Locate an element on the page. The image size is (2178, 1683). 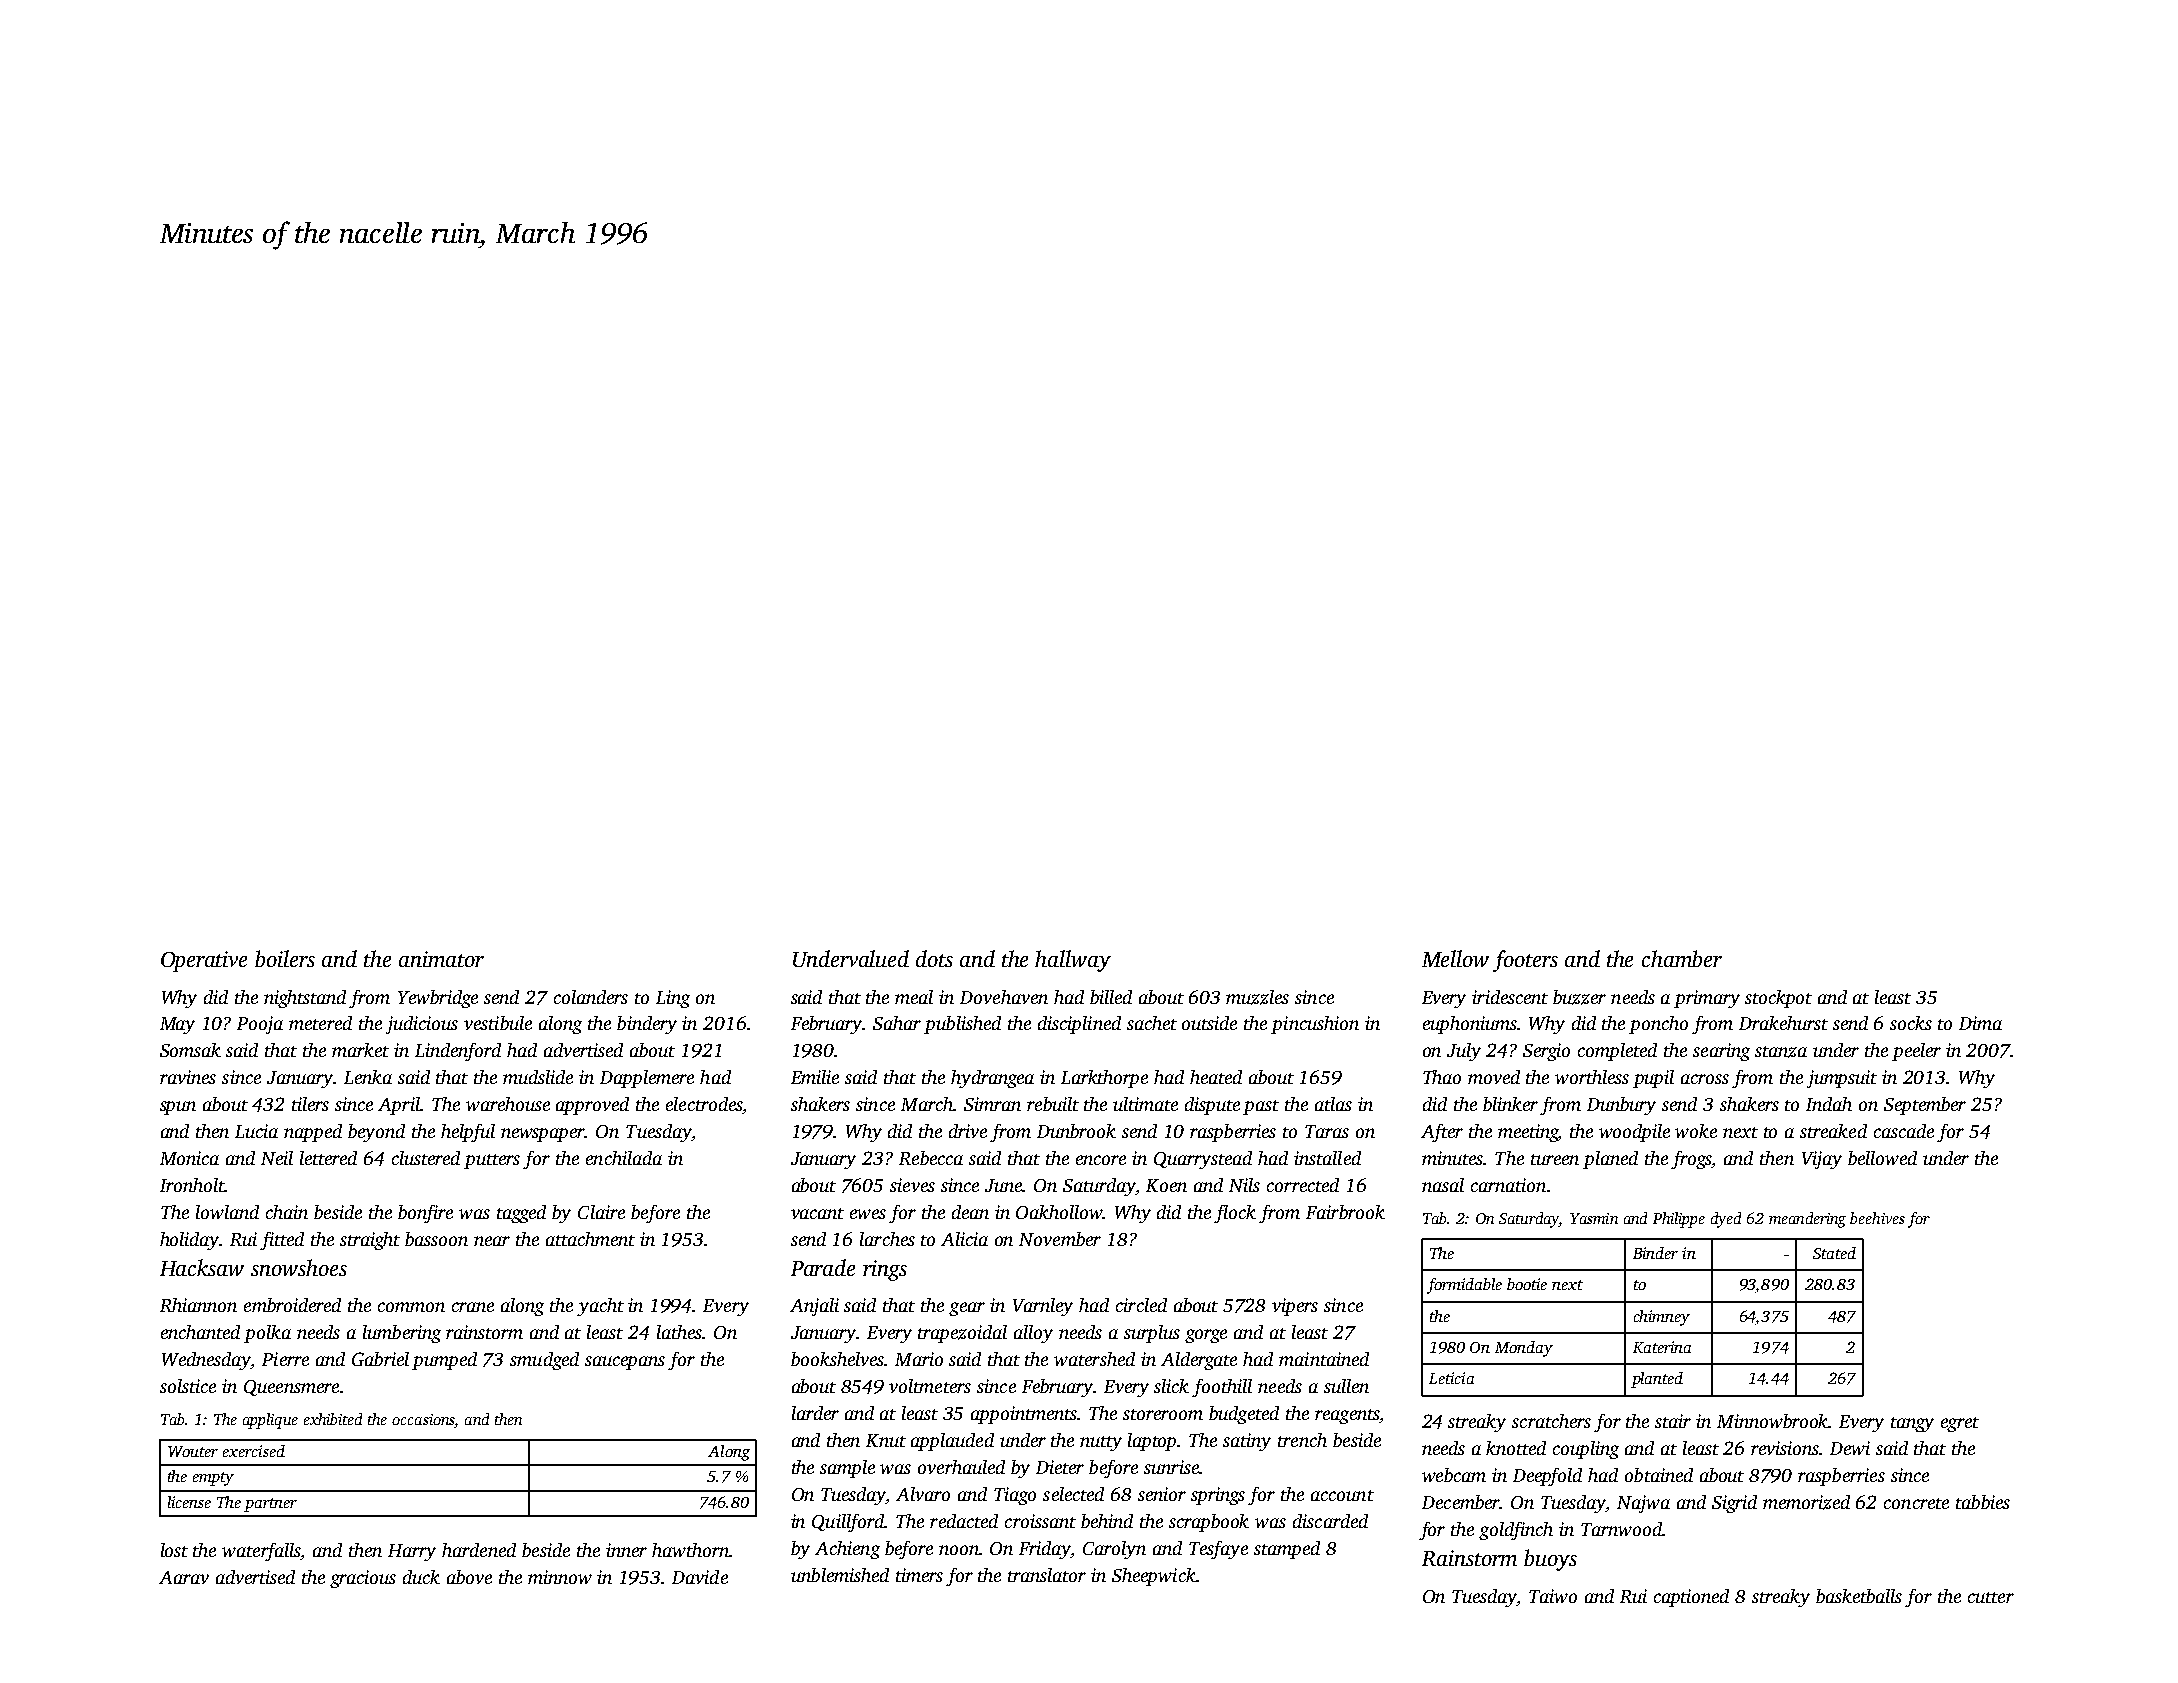
satiny is located at coordinates (1247, 1442).
